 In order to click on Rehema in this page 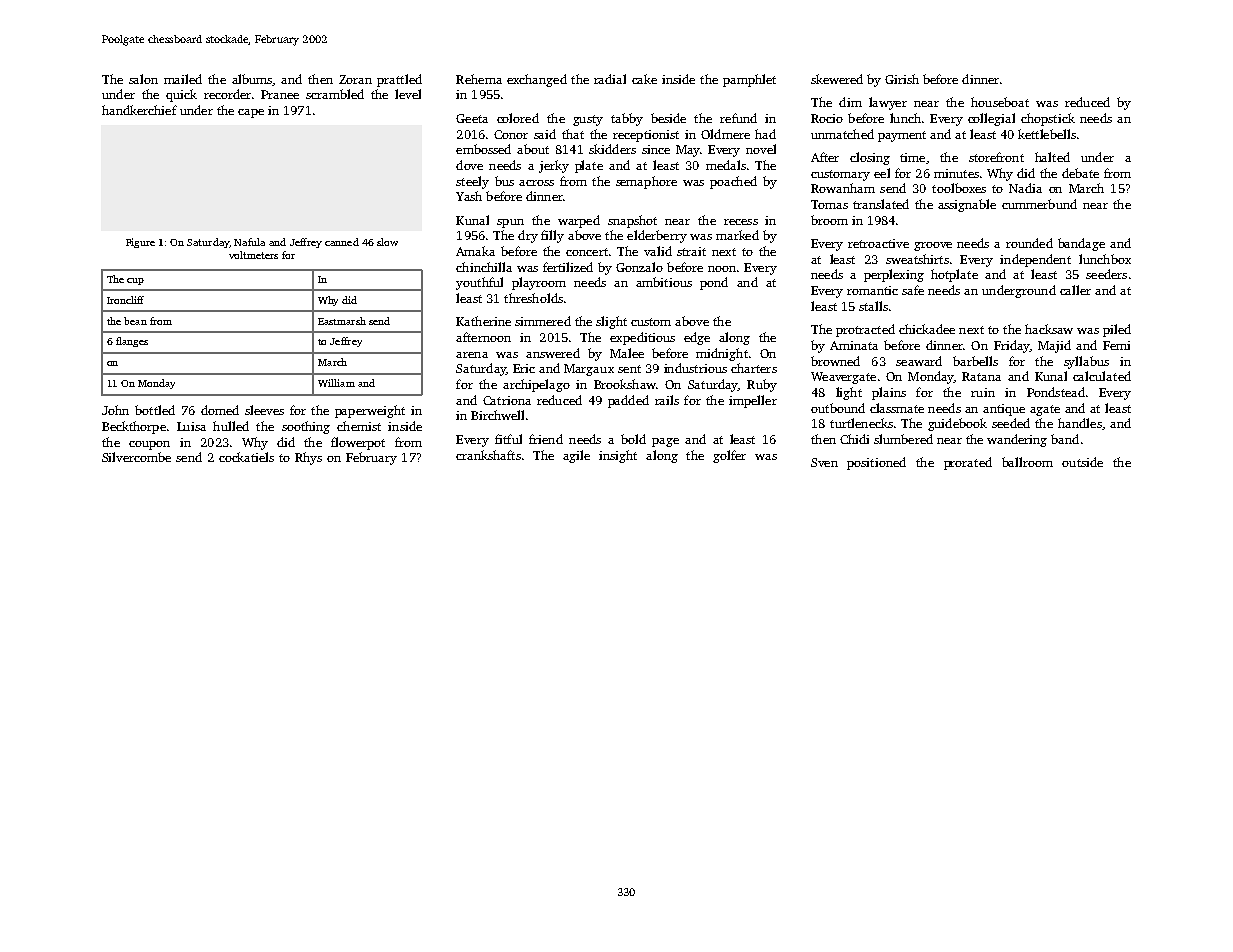, I will do `click(479, 79)`.
